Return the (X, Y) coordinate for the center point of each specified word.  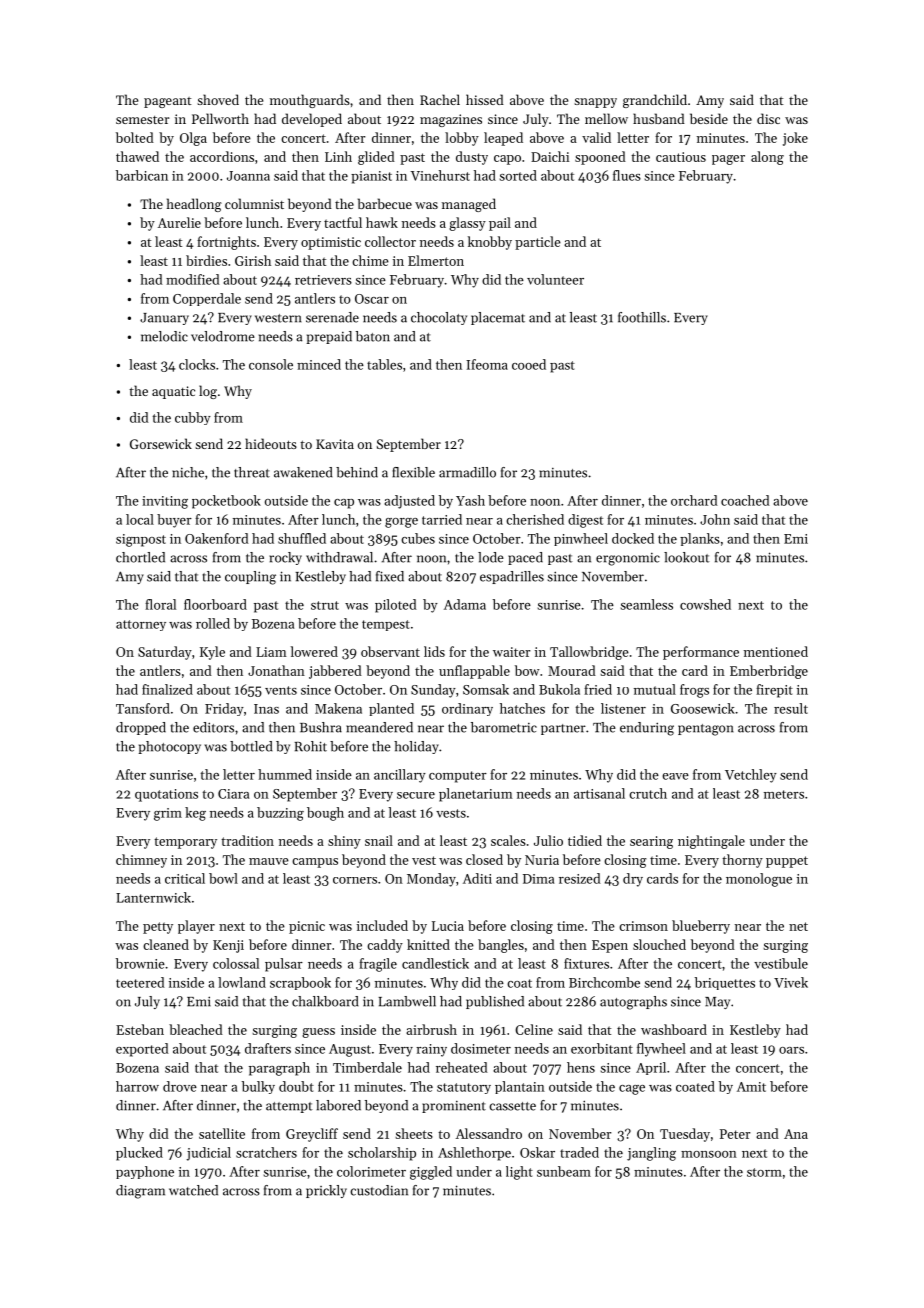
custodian (379, 1190)
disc (768, 118)
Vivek (791, 982)
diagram (140, 1192)
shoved (218, 99)
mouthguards (310, 101)
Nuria (542, 860)
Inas (266, 709)
